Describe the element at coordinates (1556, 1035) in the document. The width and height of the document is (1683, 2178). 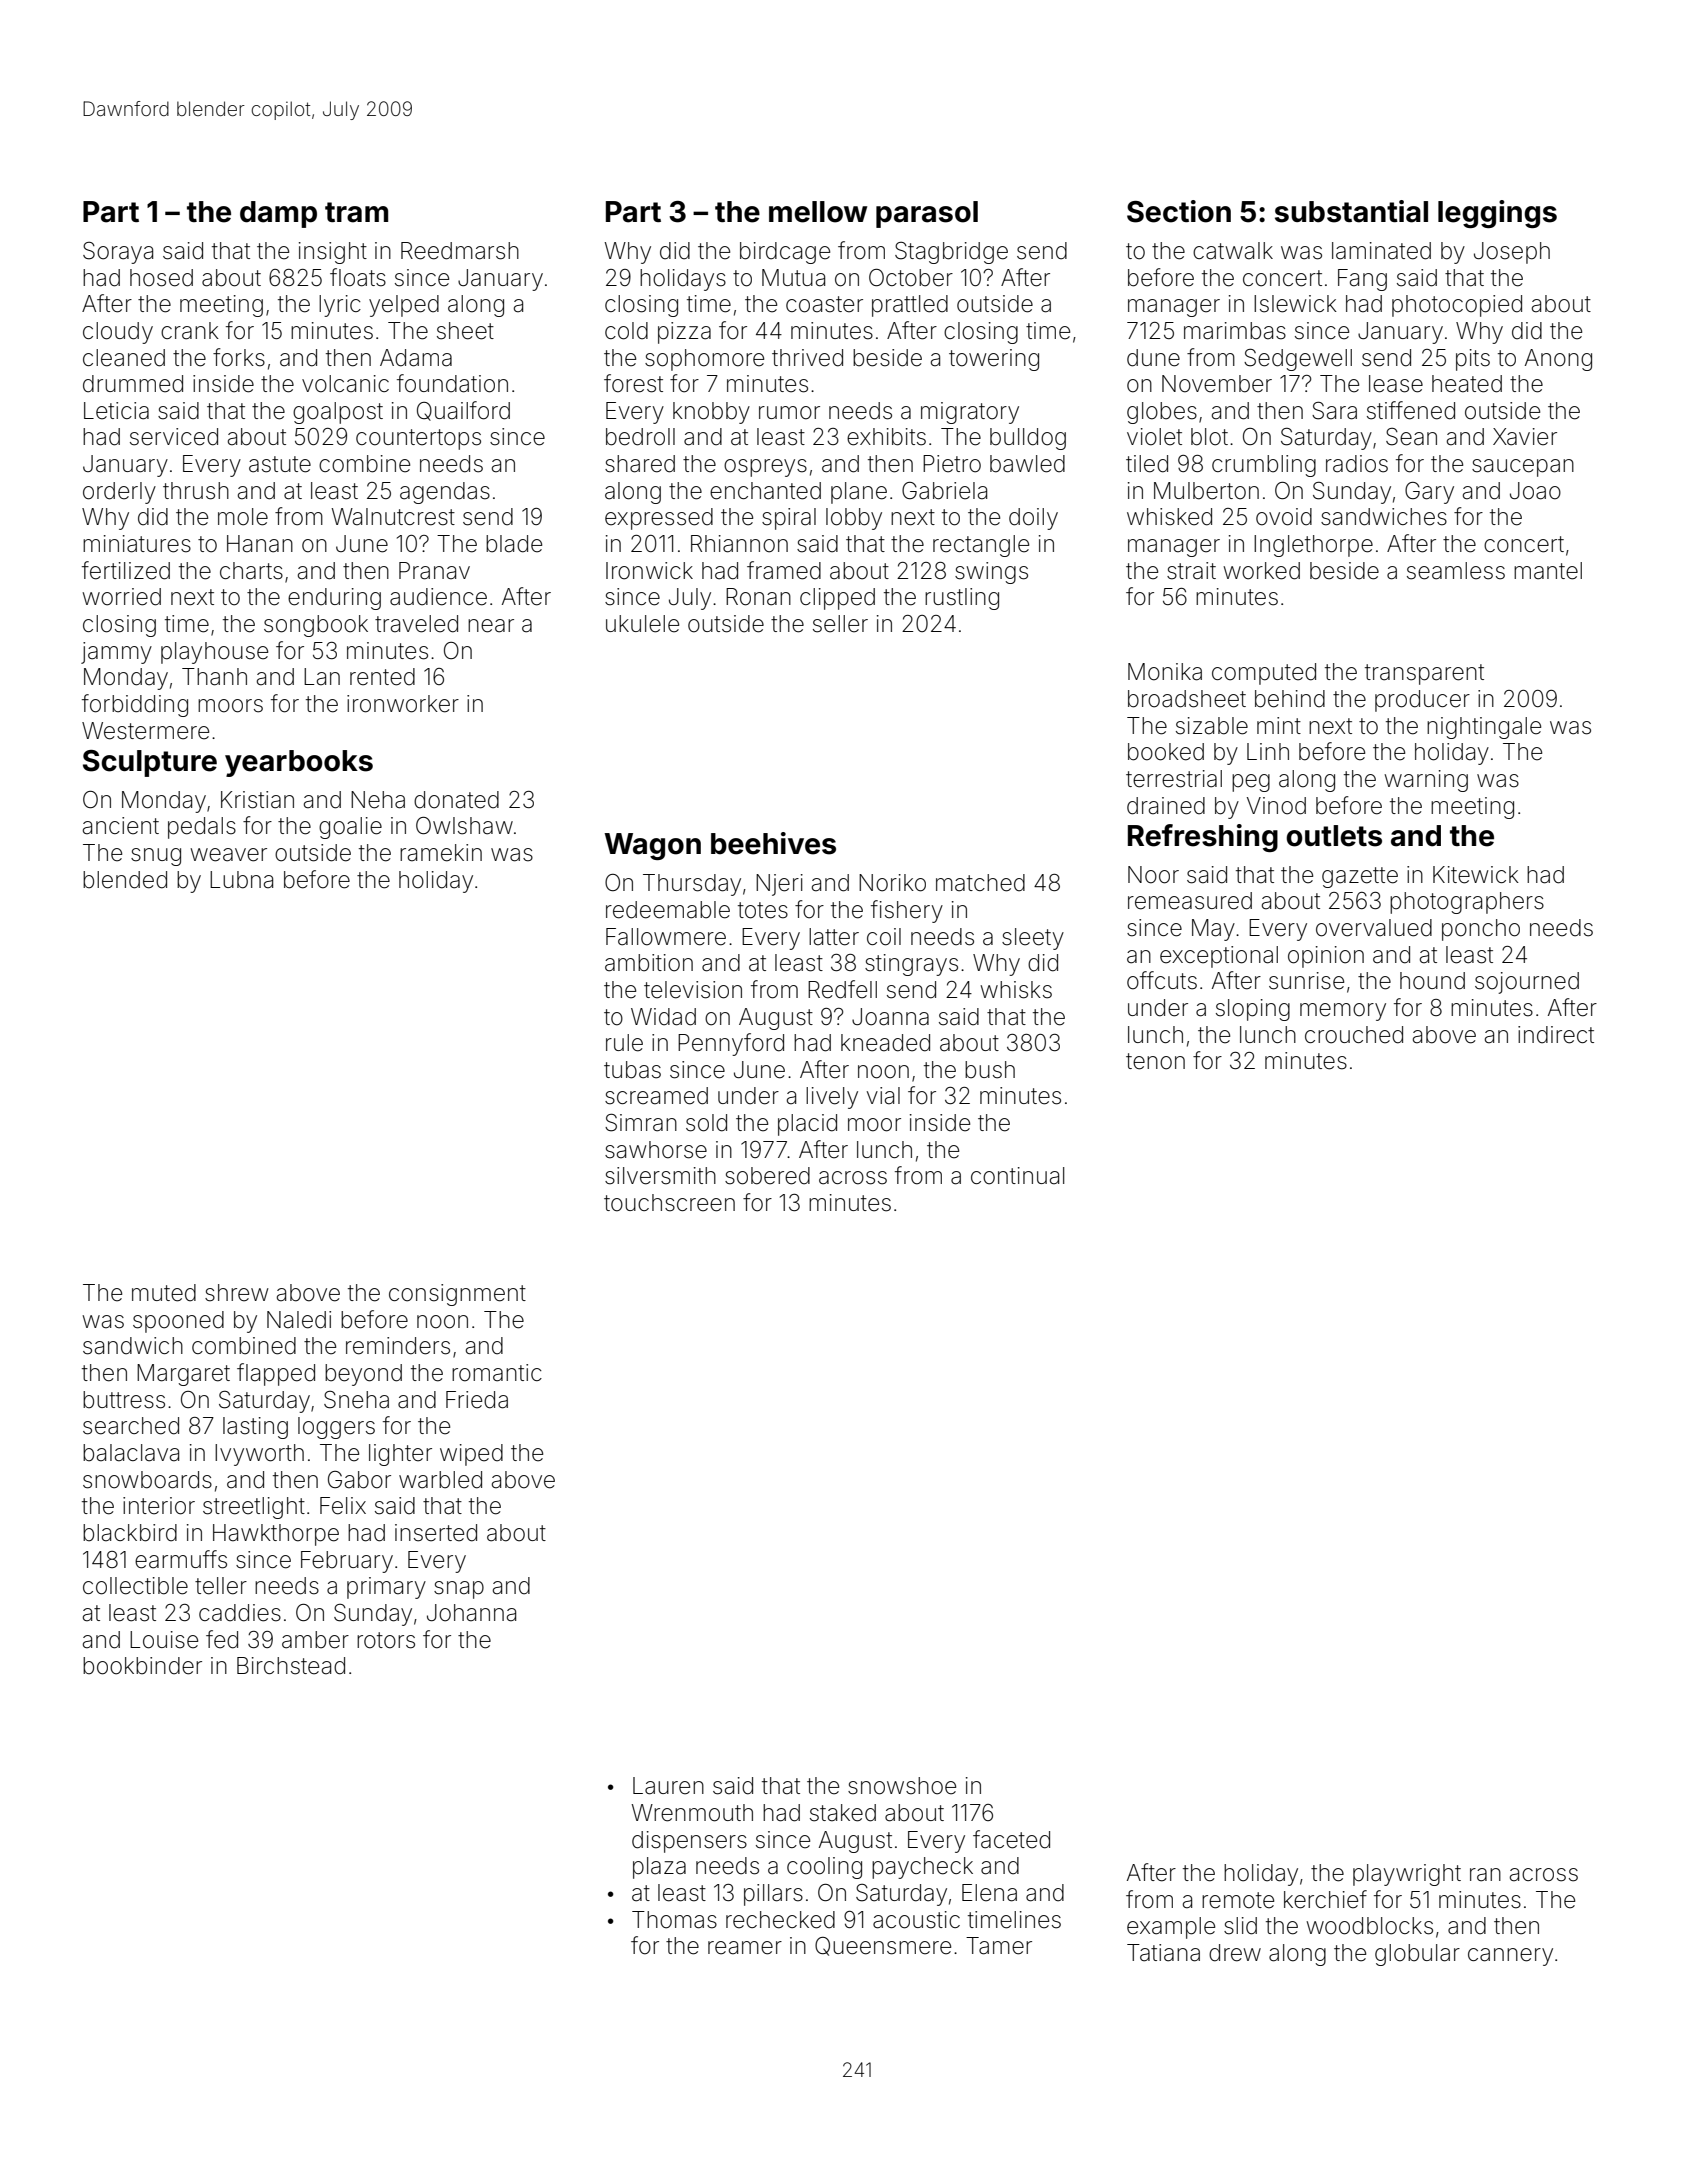
I see `indirect` at that location.
